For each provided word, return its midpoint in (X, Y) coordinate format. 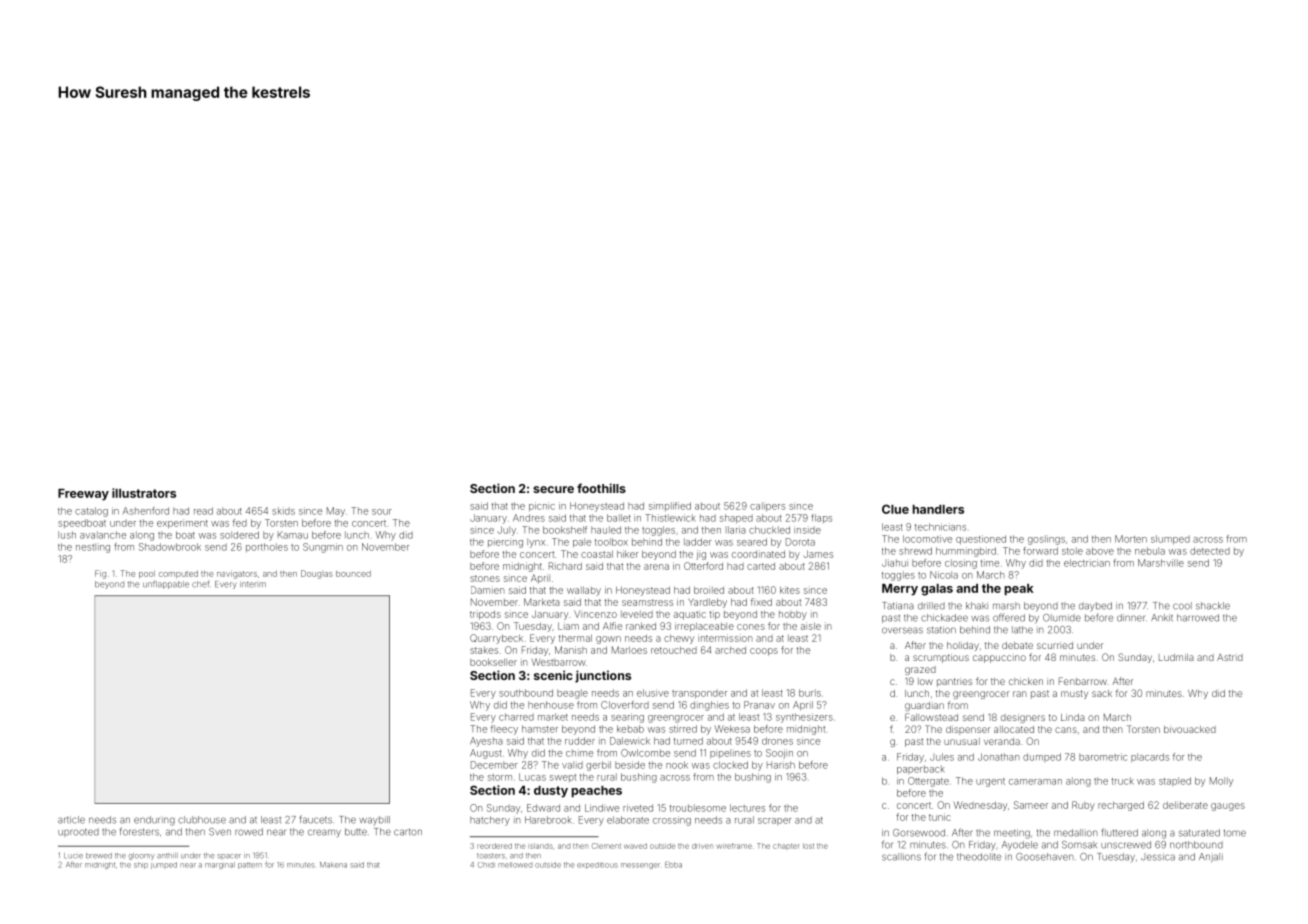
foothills (601, 488)
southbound (526, 693)
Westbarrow (559, 662)
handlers (938, 509)
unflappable (166, 584)
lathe (1022, 630)
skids (283, 511)
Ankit (1162, 618)
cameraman (1035, 782)
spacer (229, 856)
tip (714, 615)
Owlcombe (645, 753)
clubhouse (202, 820)
